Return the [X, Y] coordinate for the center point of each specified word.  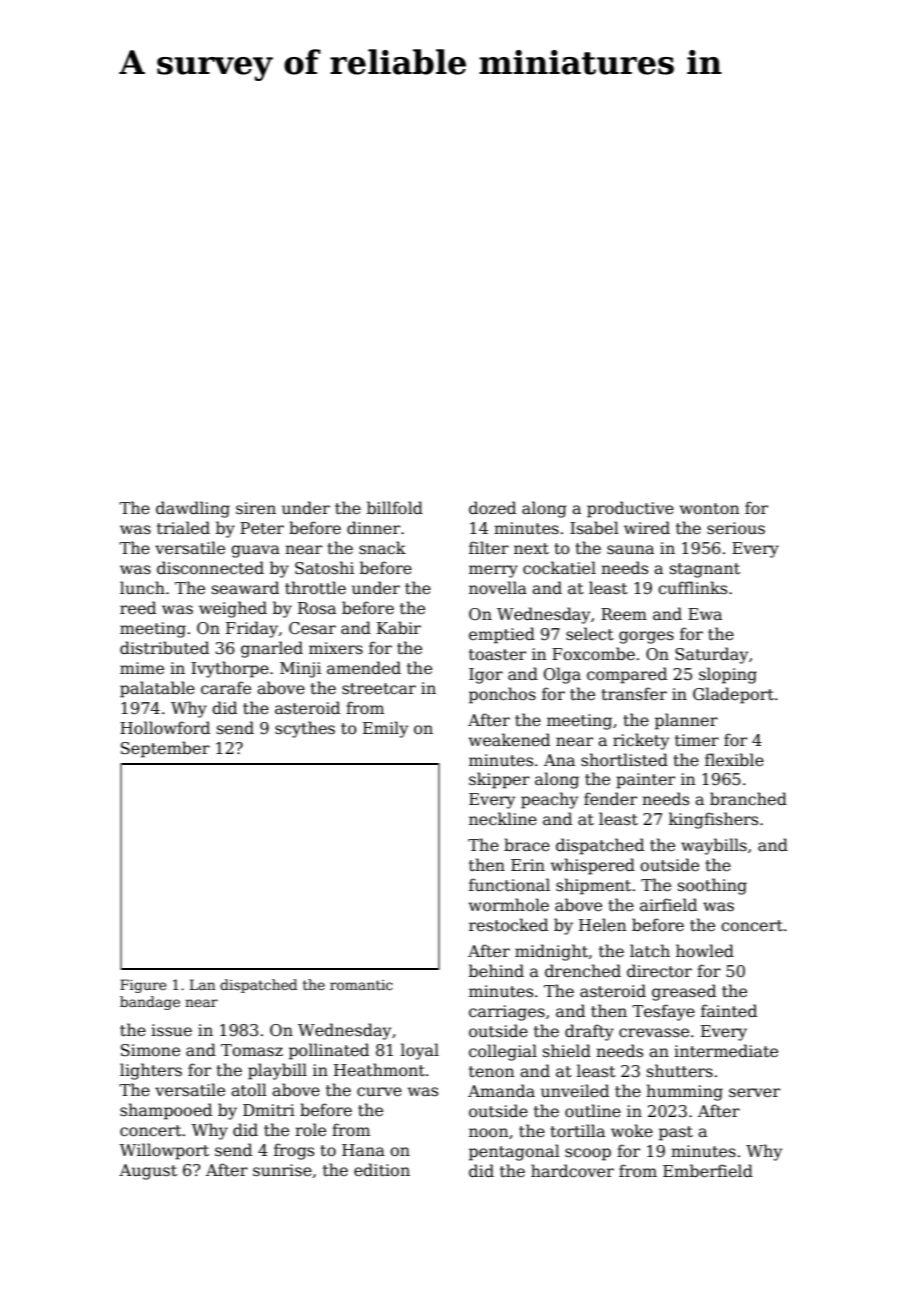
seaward [245, 588]
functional [509, 885]
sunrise [282, 1170]
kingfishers [713, 820]
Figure [143, 986]
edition [382, 1170]
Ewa [705, 614]
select [590, 634]
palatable [157, 689]
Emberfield [708, 1171]
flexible [734, 760]
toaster [497, 655]
